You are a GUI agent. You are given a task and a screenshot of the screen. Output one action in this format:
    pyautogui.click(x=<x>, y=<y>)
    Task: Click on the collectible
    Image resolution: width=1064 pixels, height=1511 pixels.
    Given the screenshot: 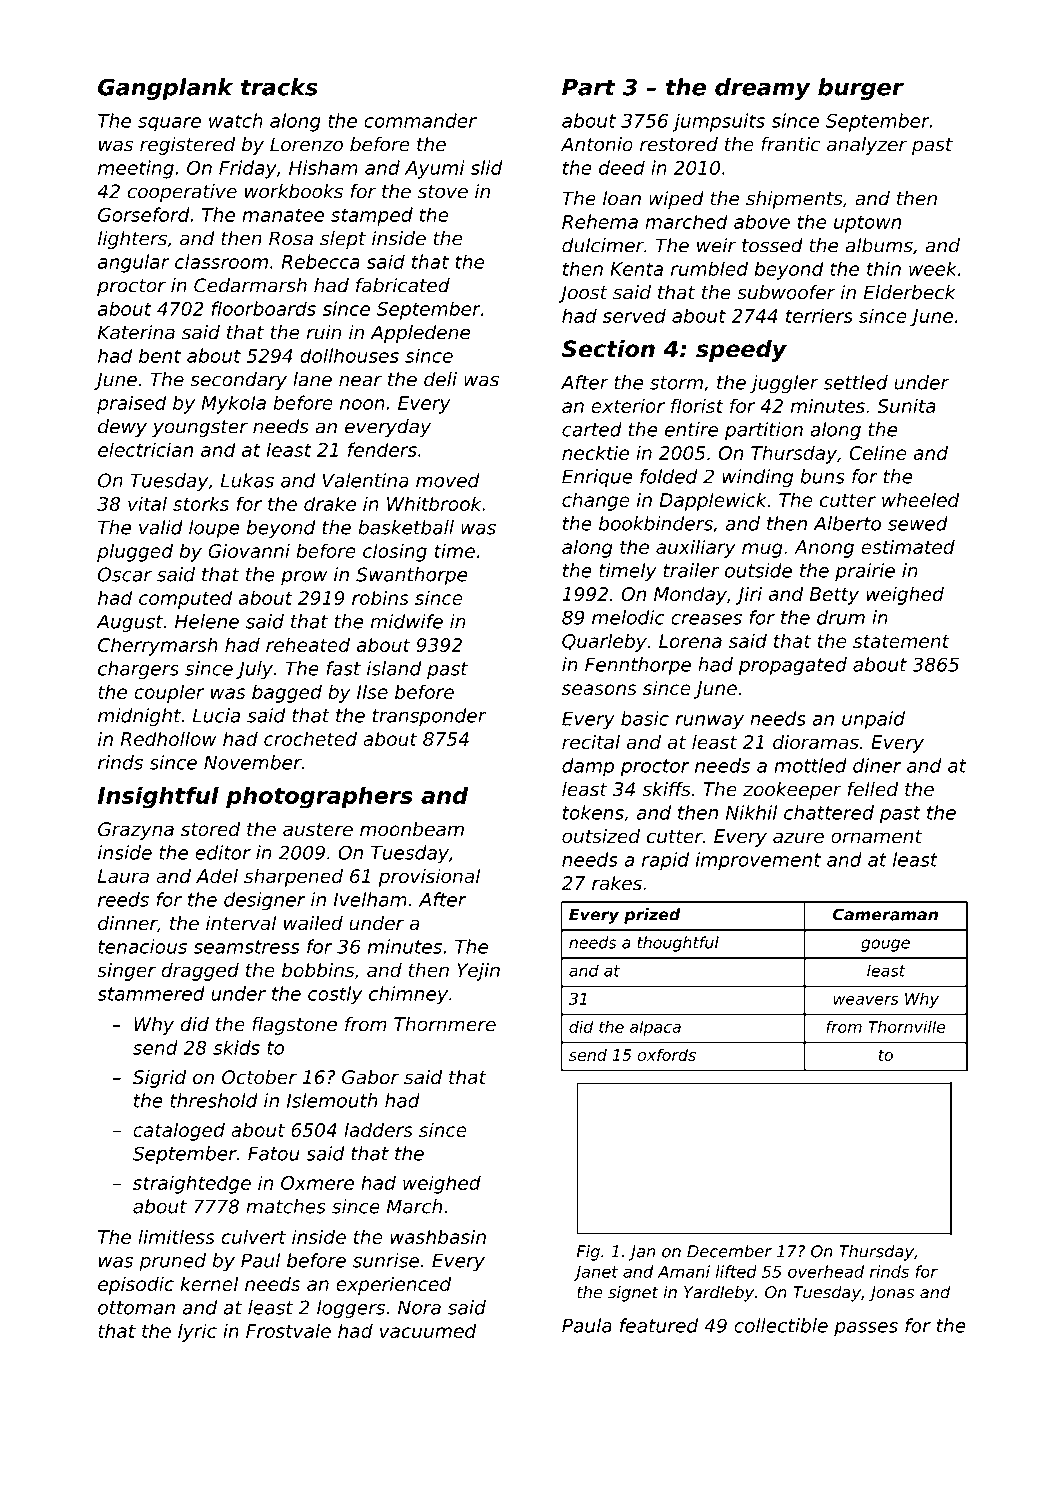 What is the action you would take?
    pyautogui.click(x=781, y=1325)
